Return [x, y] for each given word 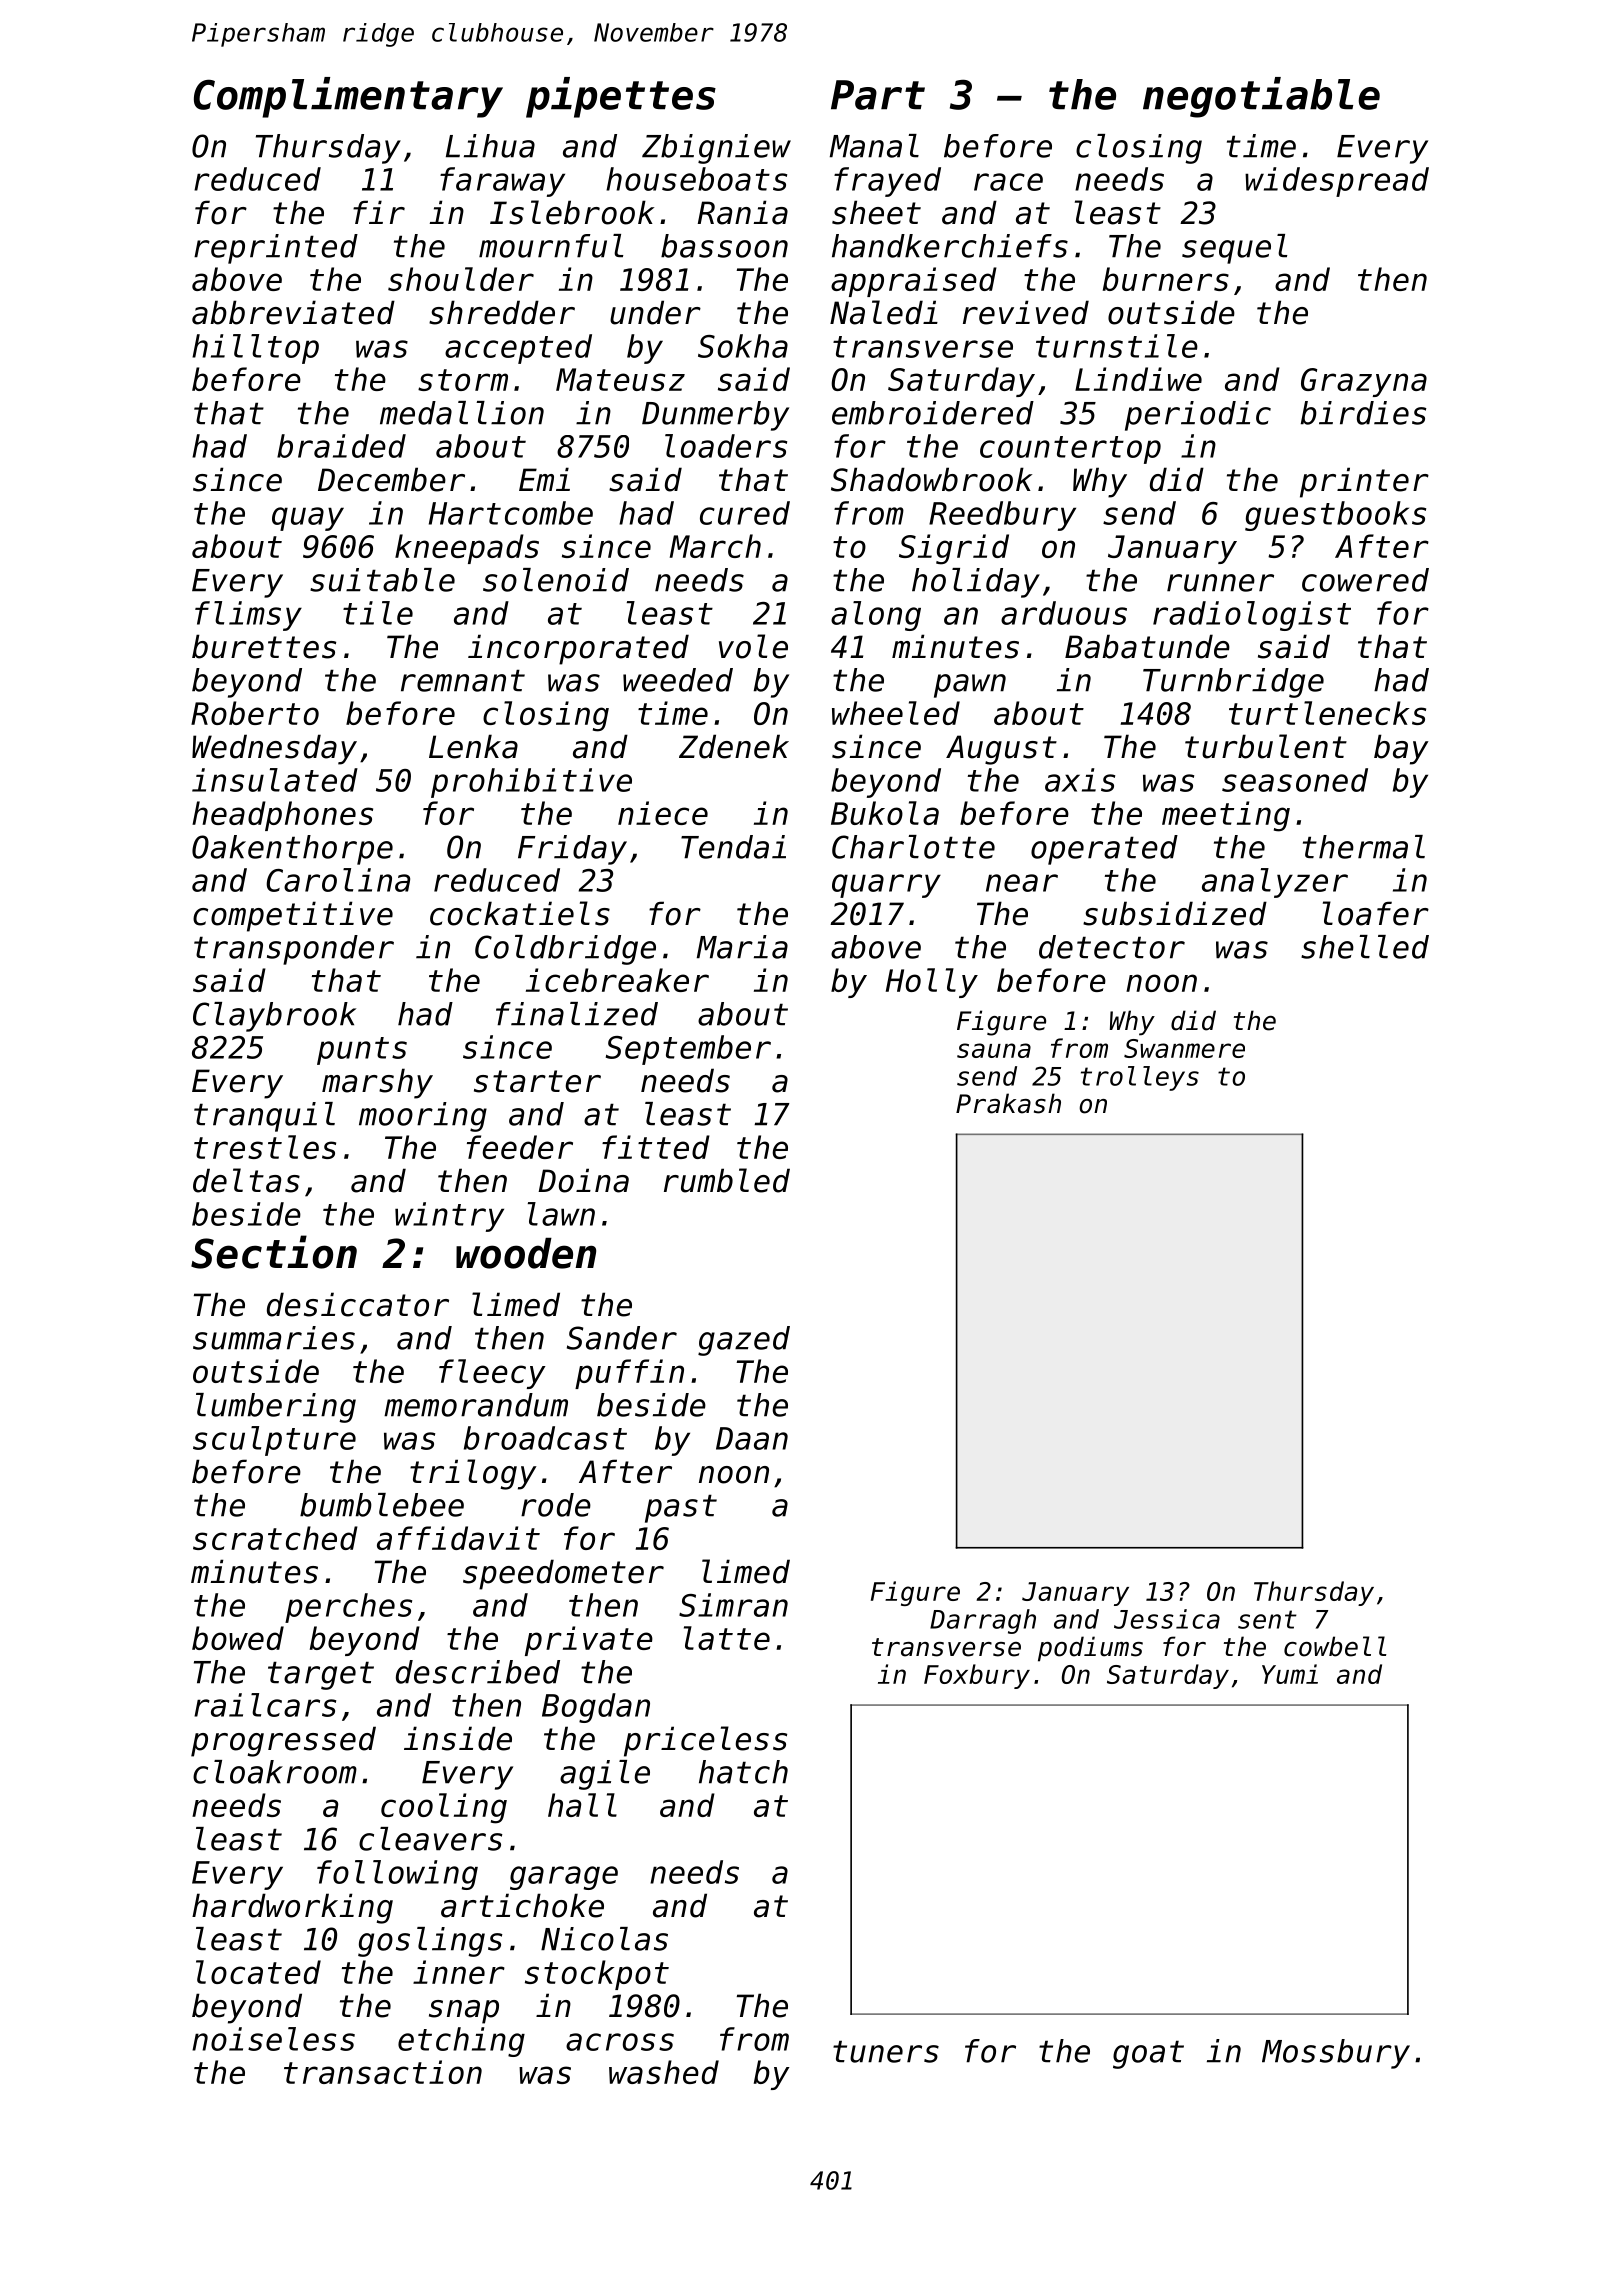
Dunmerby [715, 416]
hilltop [255, 349]
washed [664, 2072]
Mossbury [1336, 2054]
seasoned [1295, 780]
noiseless [273, 2039]
